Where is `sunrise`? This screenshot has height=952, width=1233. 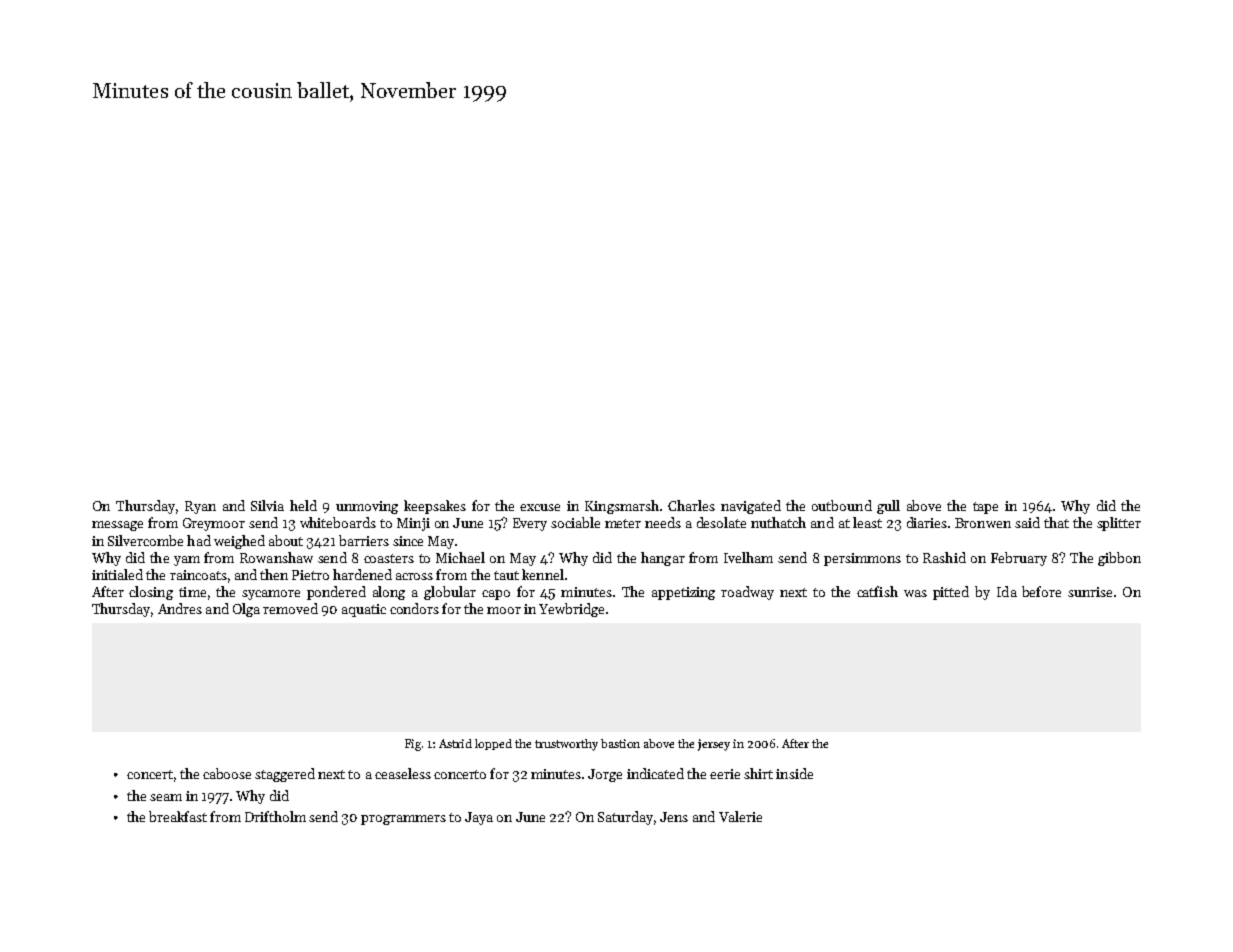 sunrise is located at coordinates (1090, 592).
